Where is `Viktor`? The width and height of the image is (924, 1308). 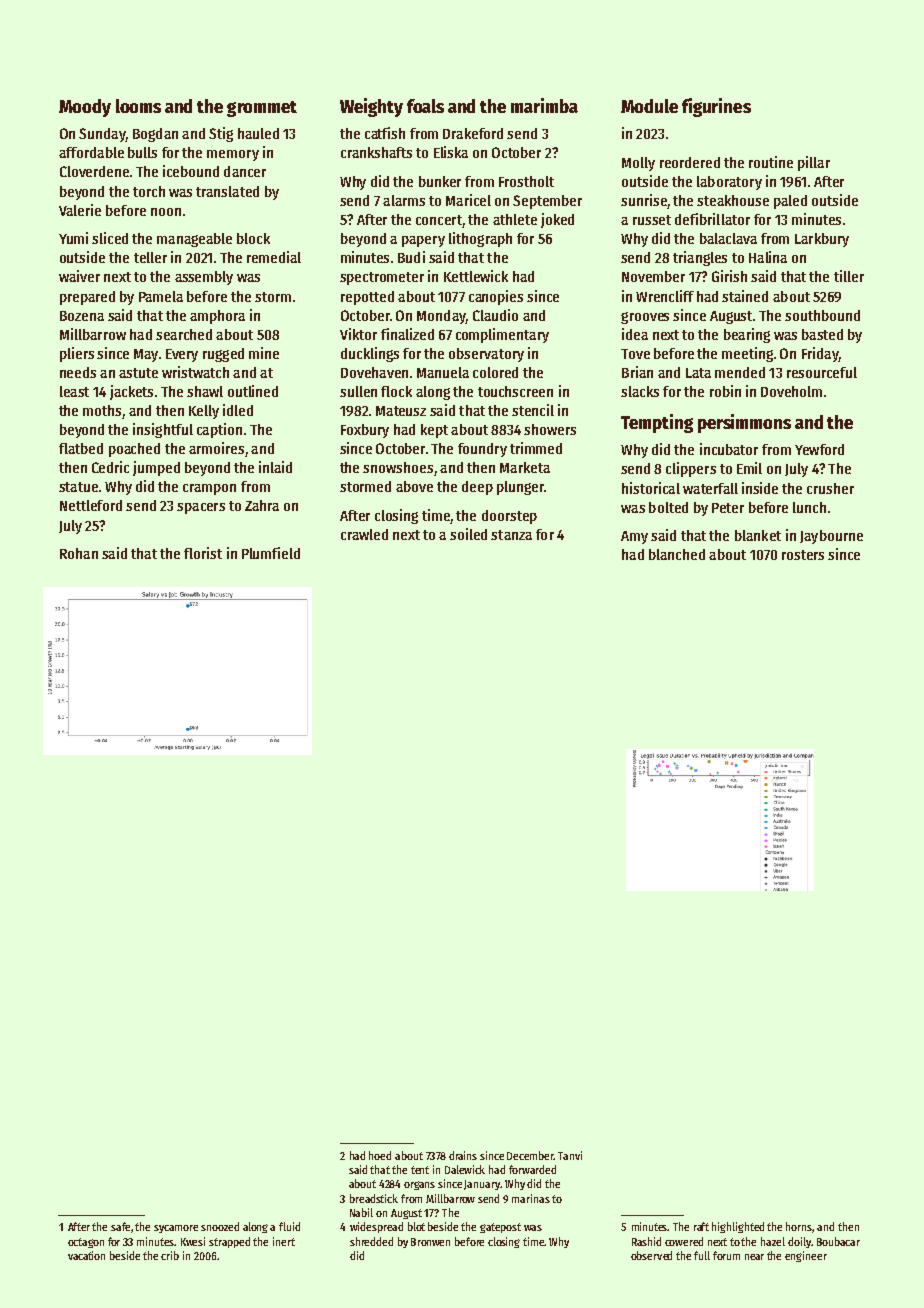
Viktor is located at coordinates (358, 334).
